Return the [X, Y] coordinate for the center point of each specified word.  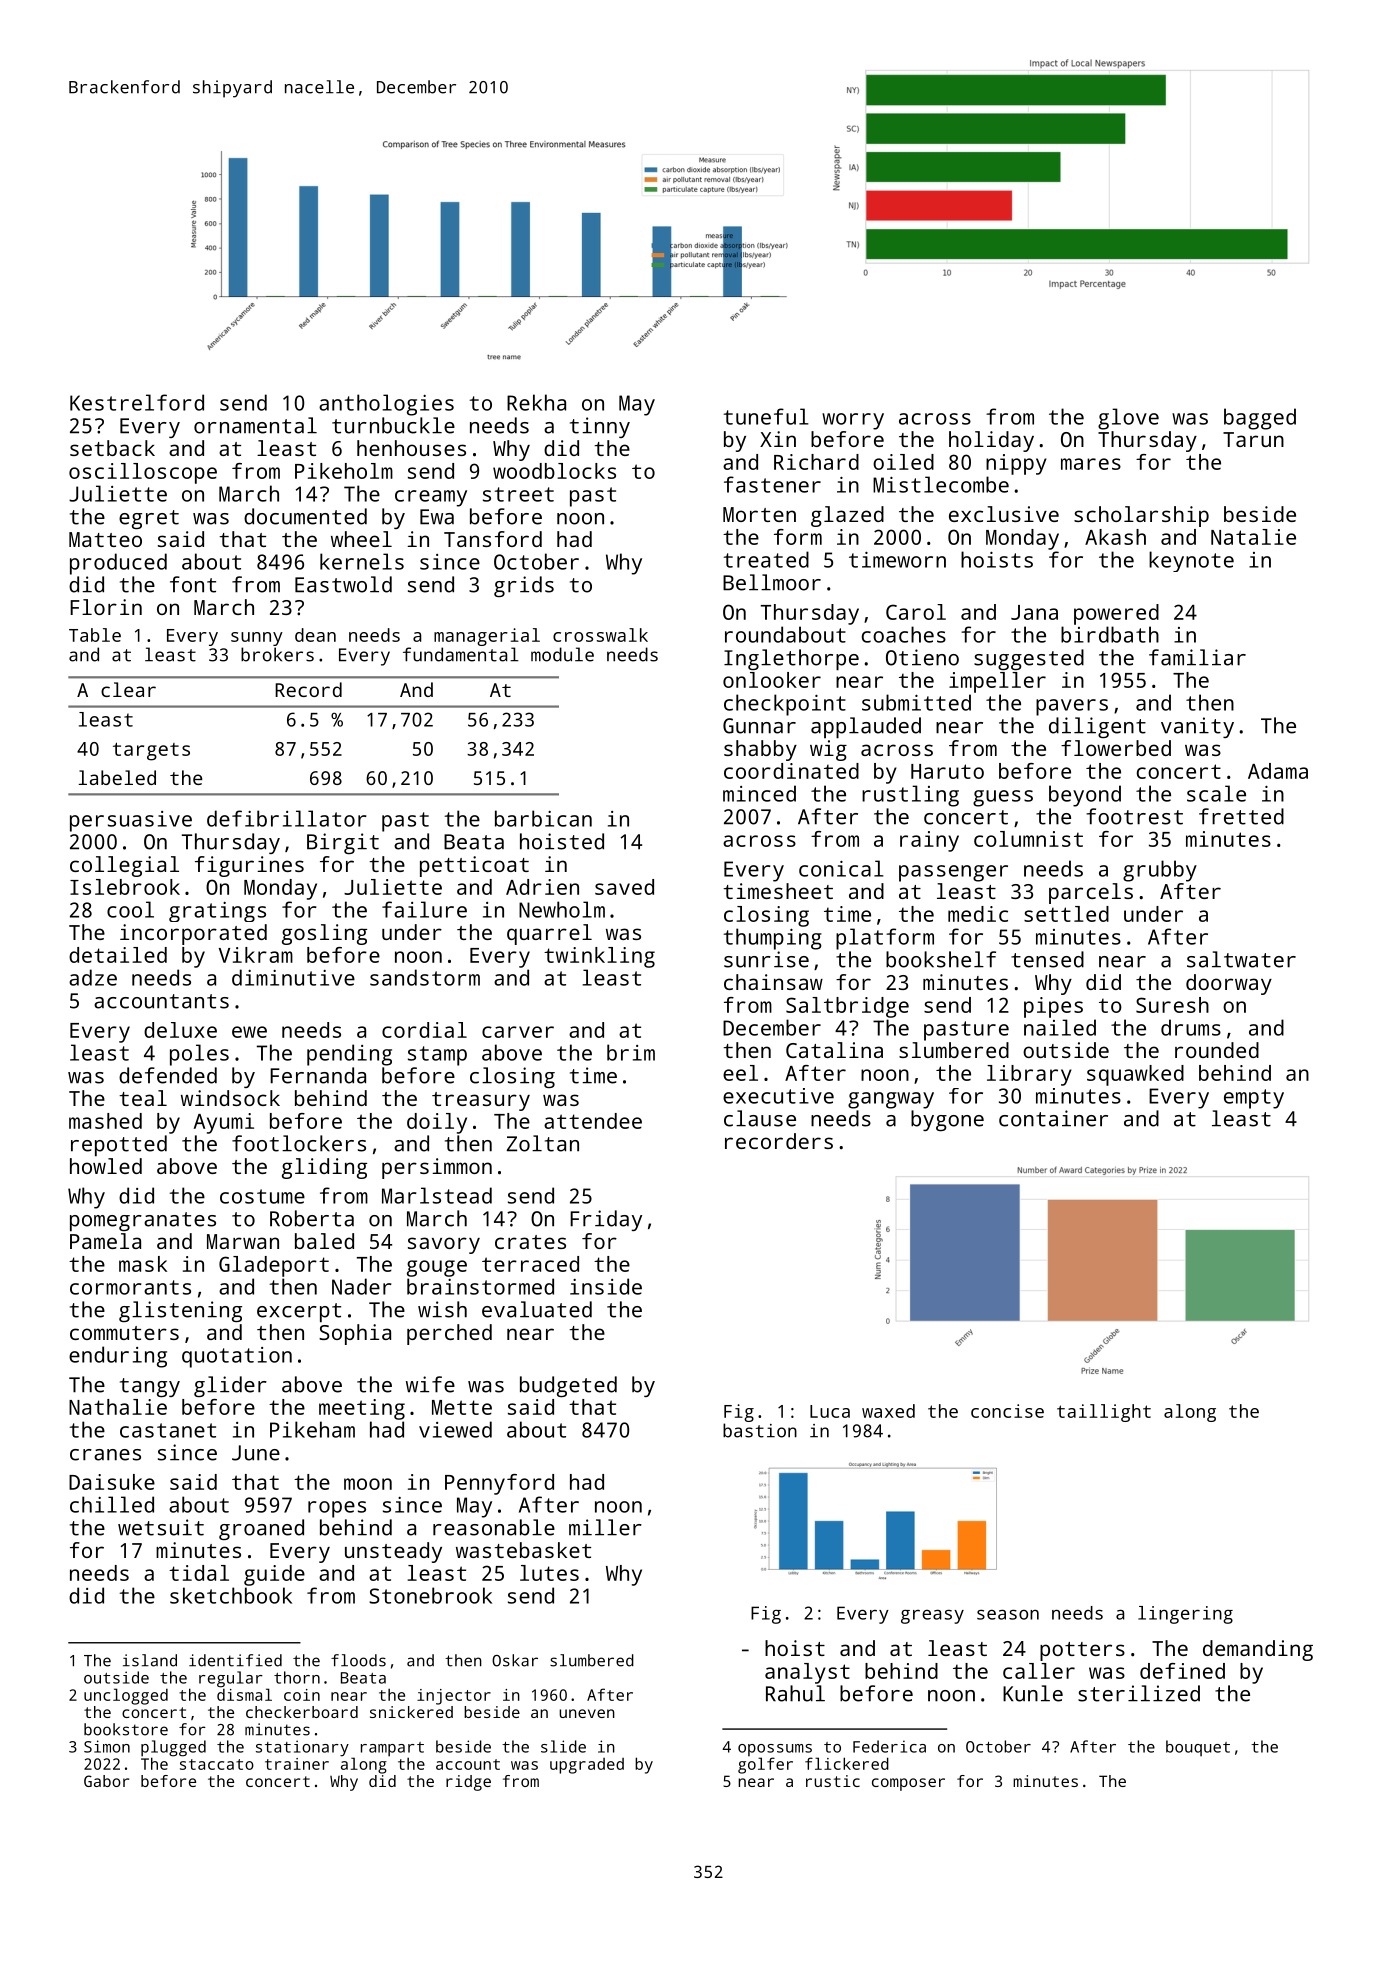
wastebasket [523, 1550]
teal [143, 1098]
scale [1216, 793]
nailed [1060, 1027]
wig [828, 750]
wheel [361, 539]
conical [841, 868]
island [150, 1660]
